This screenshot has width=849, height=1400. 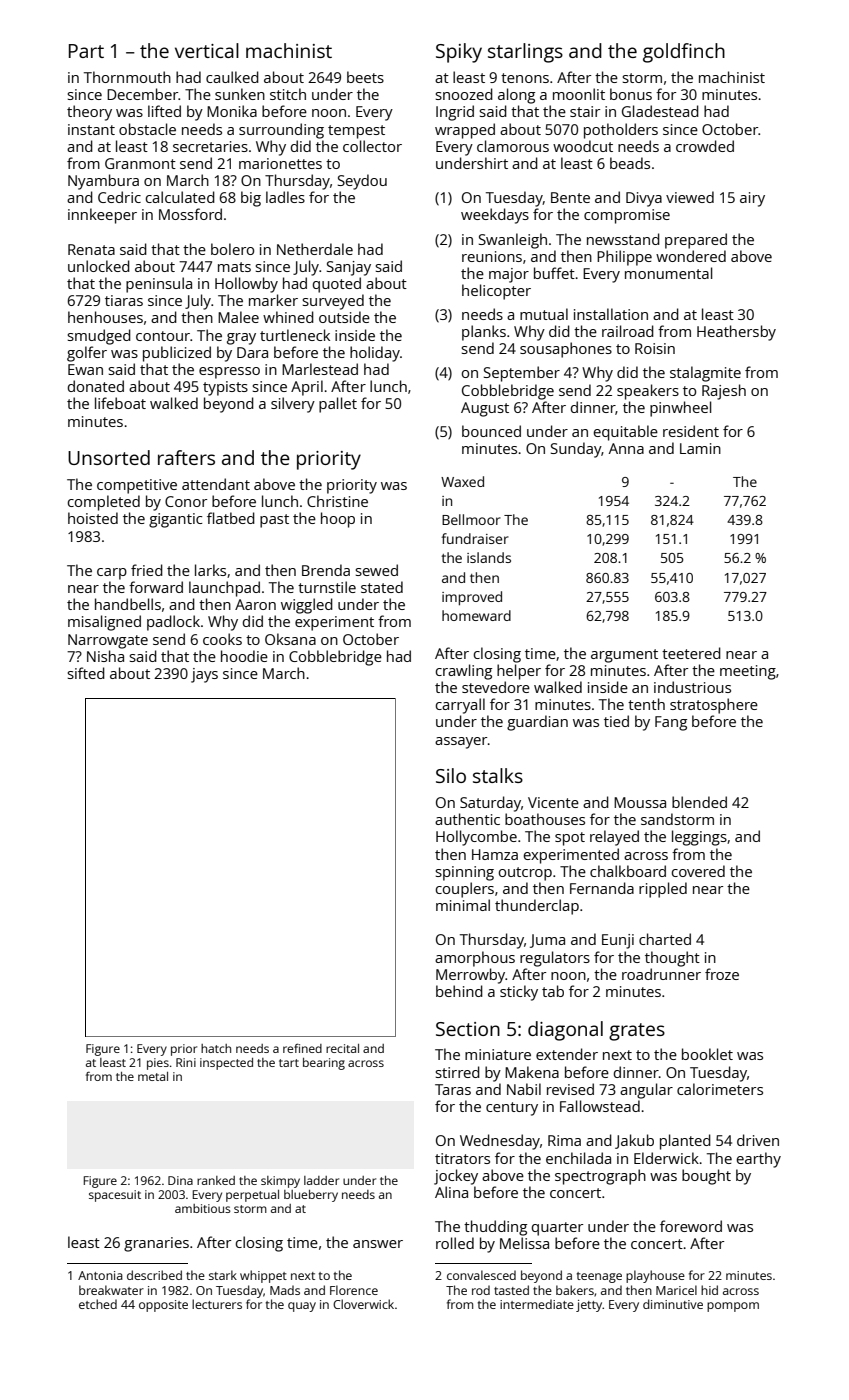 What do you see at coordinates (484, 333) in the screenshot?
I see `planks` at bounding box center [484, 333].
